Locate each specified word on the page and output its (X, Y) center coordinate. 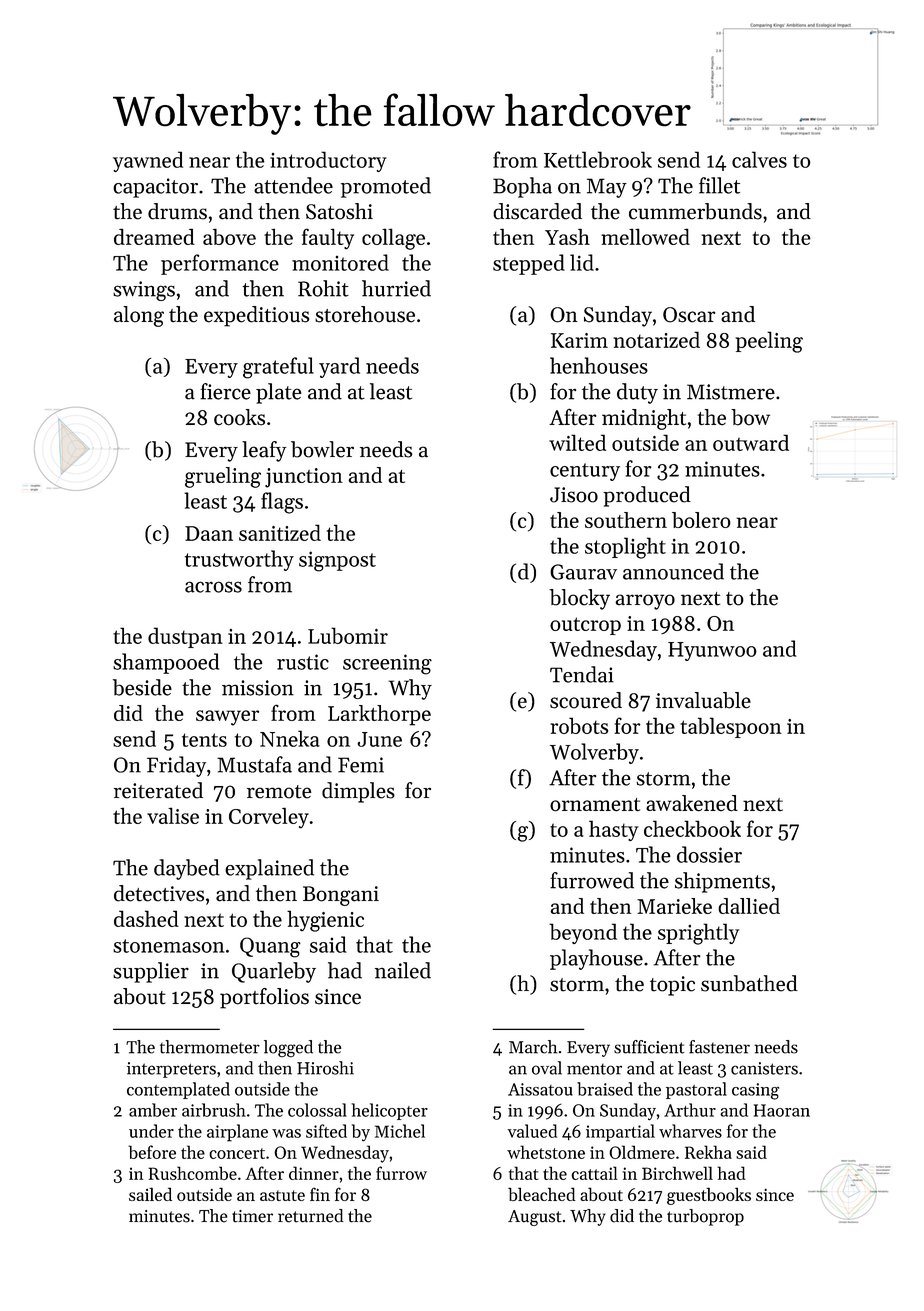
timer (252, 1216)
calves (759, 159)
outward (751, 442)
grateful (278, 368)
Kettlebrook (598, 159)
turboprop (705, 1217)
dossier (709, 854)
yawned (148, 161)
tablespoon (731, 727)
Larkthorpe (379, 715)
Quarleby (274, 972)
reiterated (158, 790)
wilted (577, 442)
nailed (403, 970)
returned (311, 1216)
